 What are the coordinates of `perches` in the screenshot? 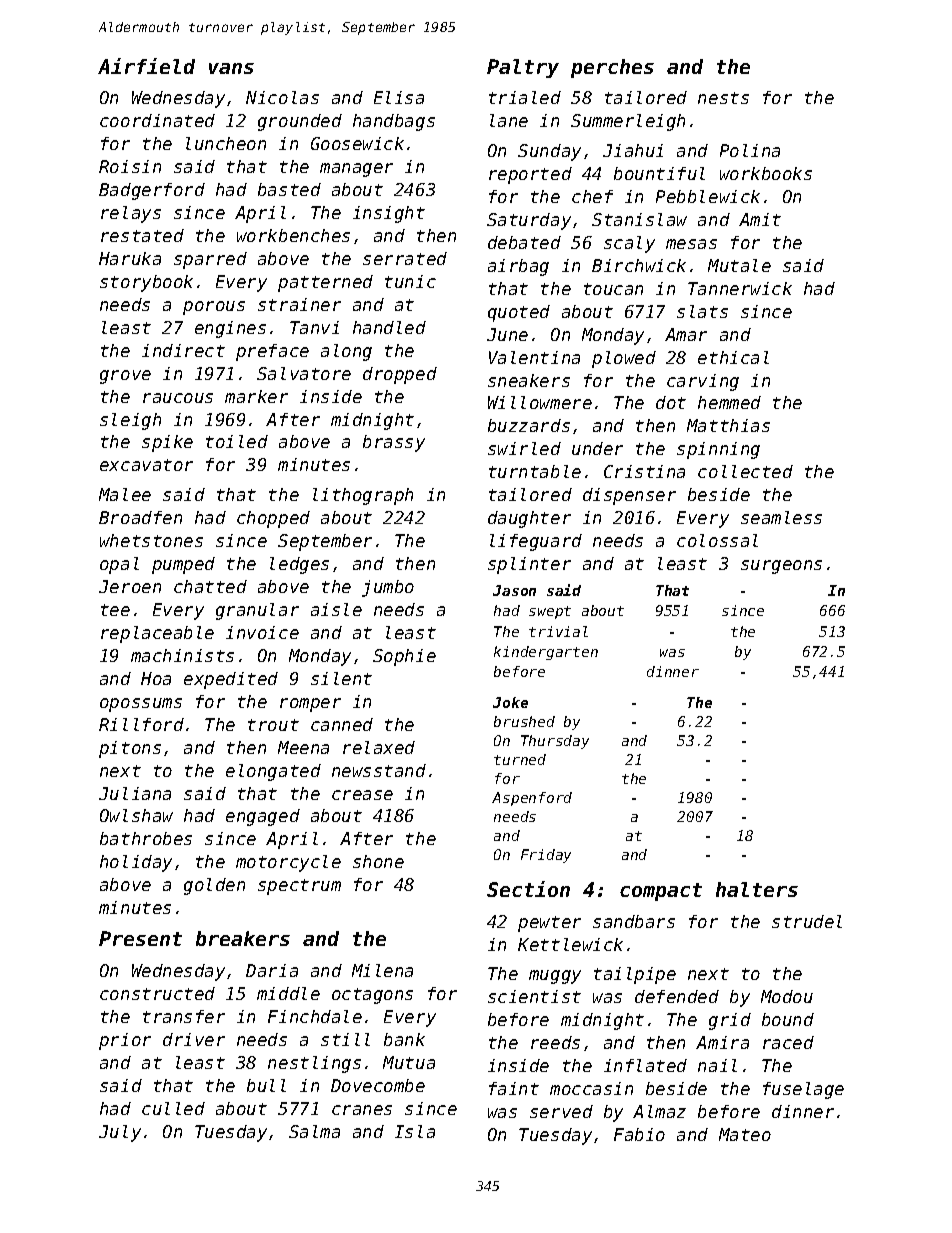 It's located at (612, 68).
